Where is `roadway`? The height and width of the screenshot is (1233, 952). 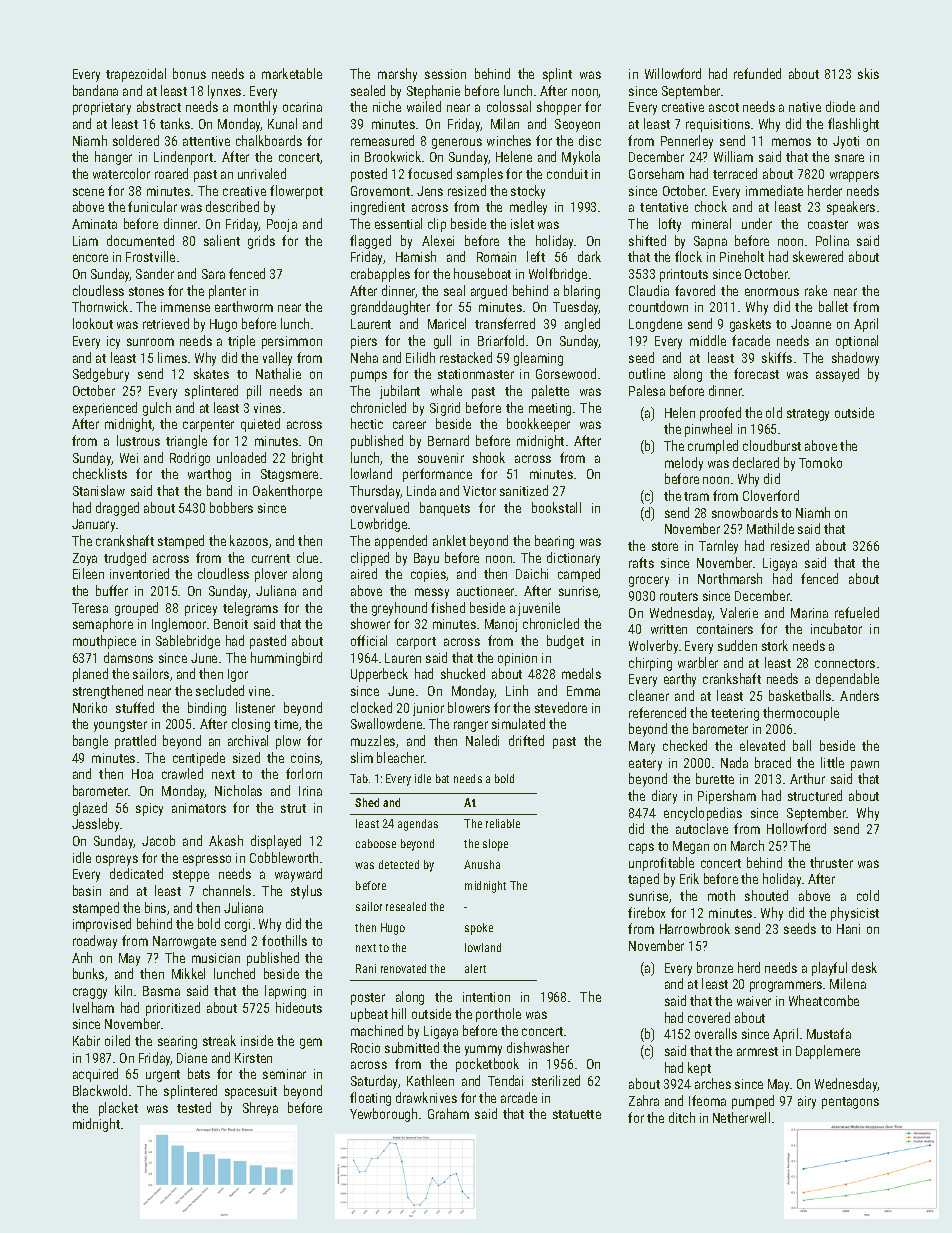 roadway is located at coordinates (95, 942).
